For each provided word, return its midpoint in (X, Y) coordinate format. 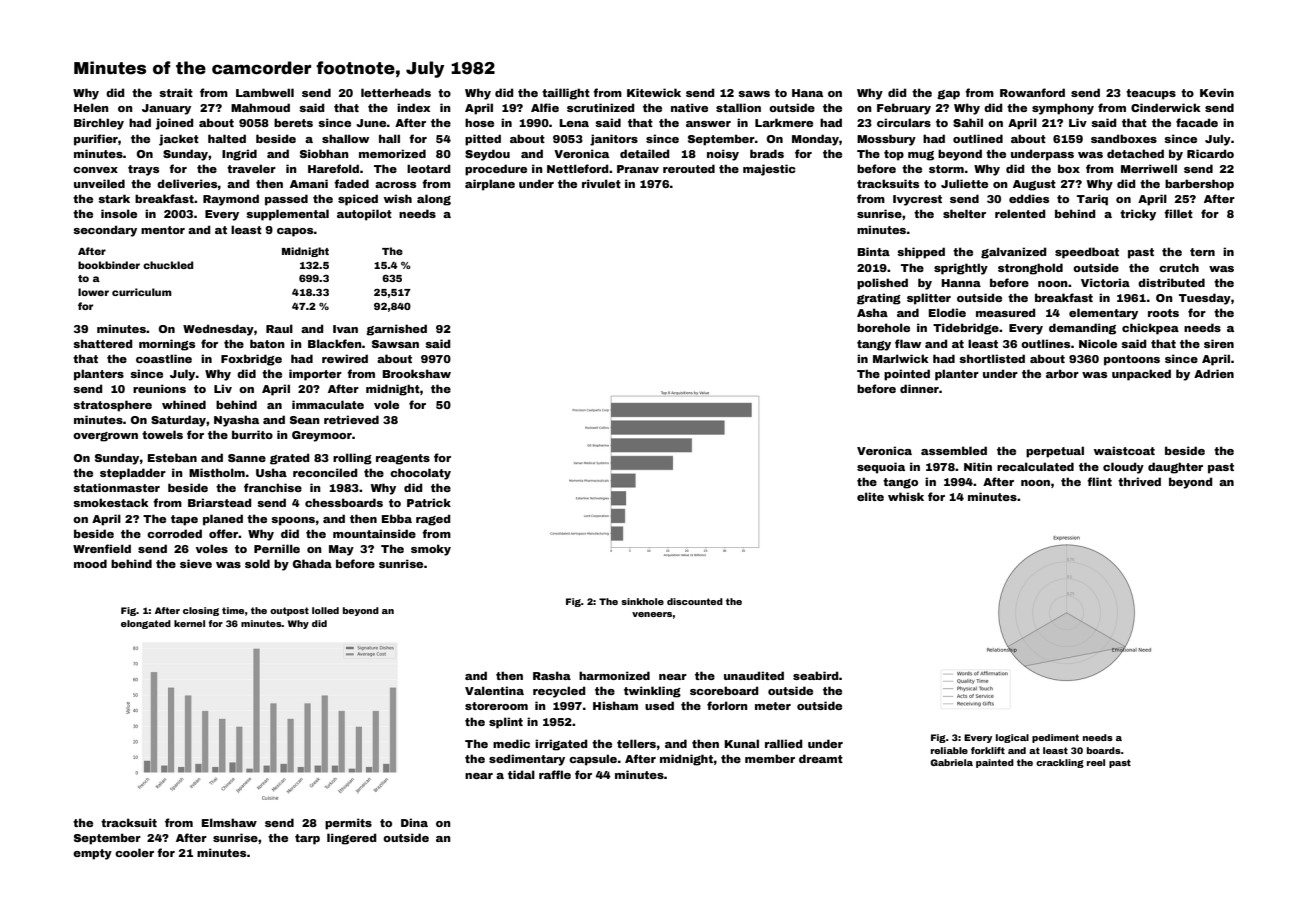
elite (870, 496)
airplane (490, 185)
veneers (652, 614)
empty (92, 854)
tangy (874, 345)
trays (143, 170)
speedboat (1087, 253)
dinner (919, 388)
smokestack (111, 502)
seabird (816, 675)
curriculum (142, 292)
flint (1099, 481)
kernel (189, 623)
